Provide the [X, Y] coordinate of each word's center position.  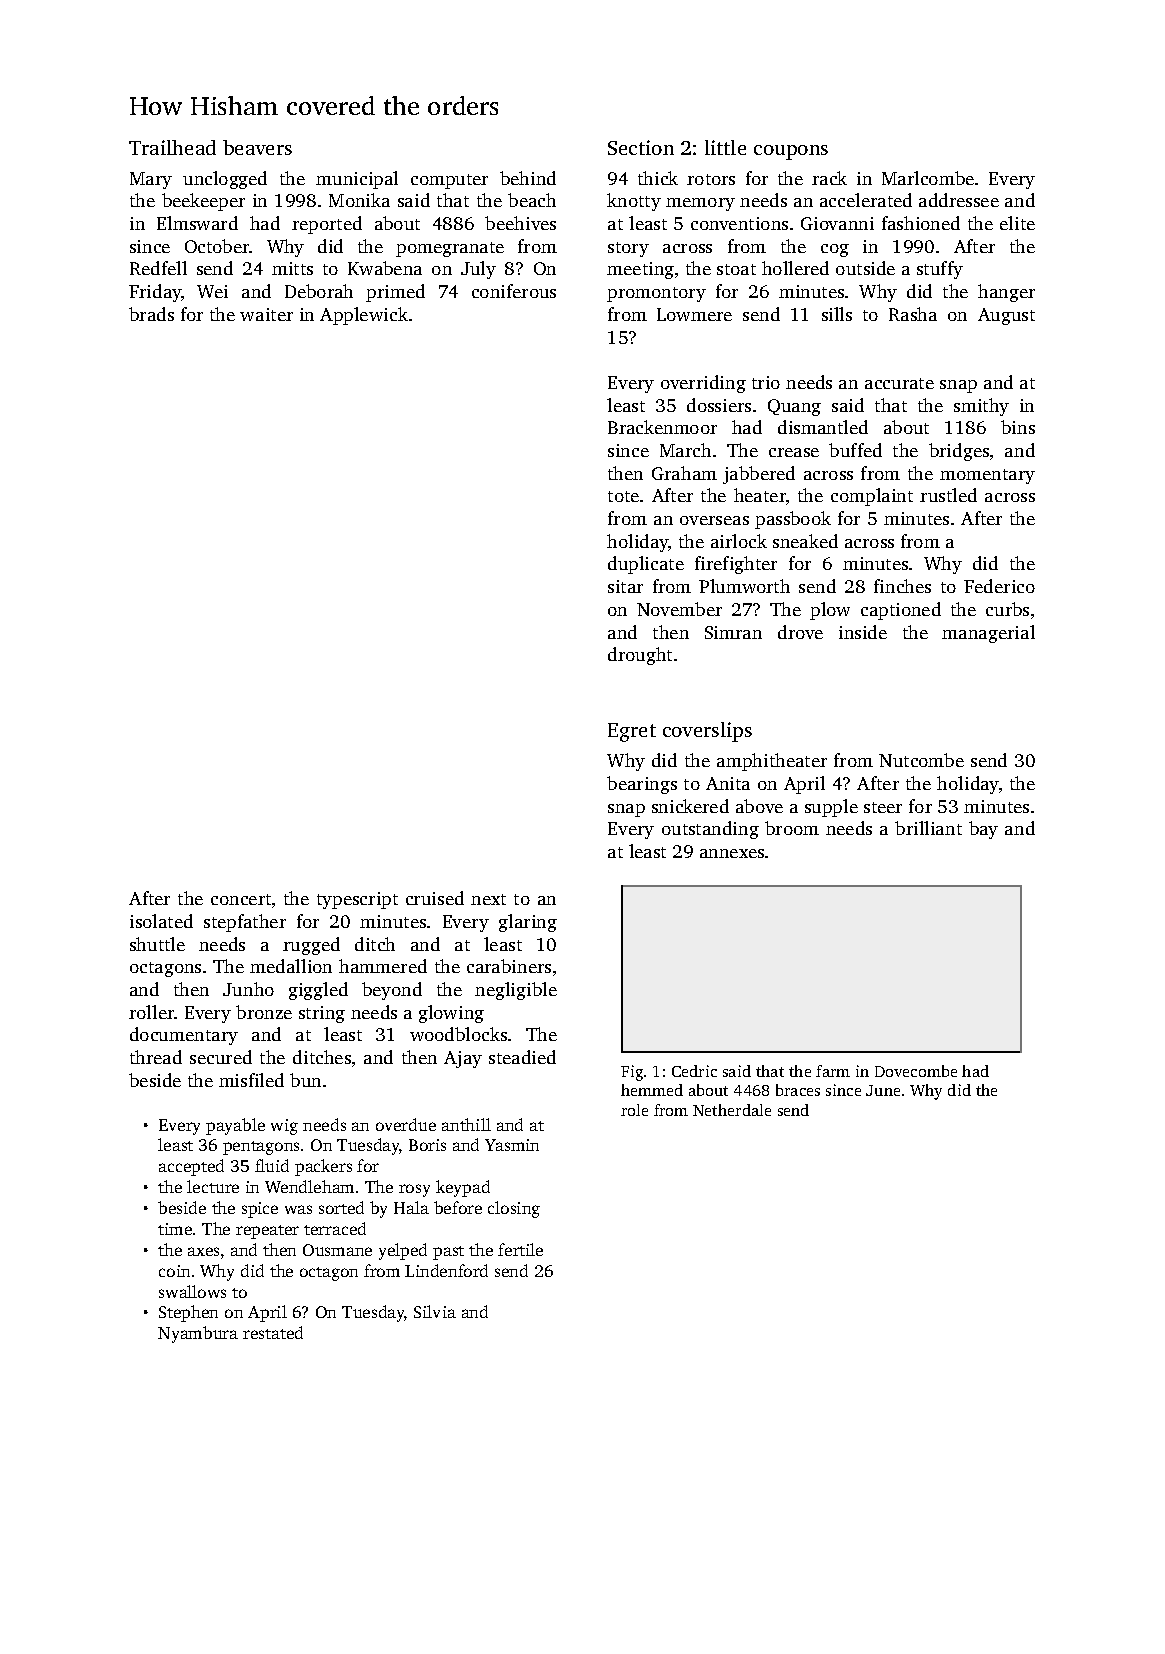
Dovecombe [916, 1071]
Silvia [435, 1311]
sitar [625, 586]
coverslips [707, 732]
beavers [257, 147]
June [883, 1090]
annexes [732, 853]
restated [273, 1332]
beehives [520, 223]
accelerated [866, 200]
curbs [1007, 609]
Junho [248, 989]
